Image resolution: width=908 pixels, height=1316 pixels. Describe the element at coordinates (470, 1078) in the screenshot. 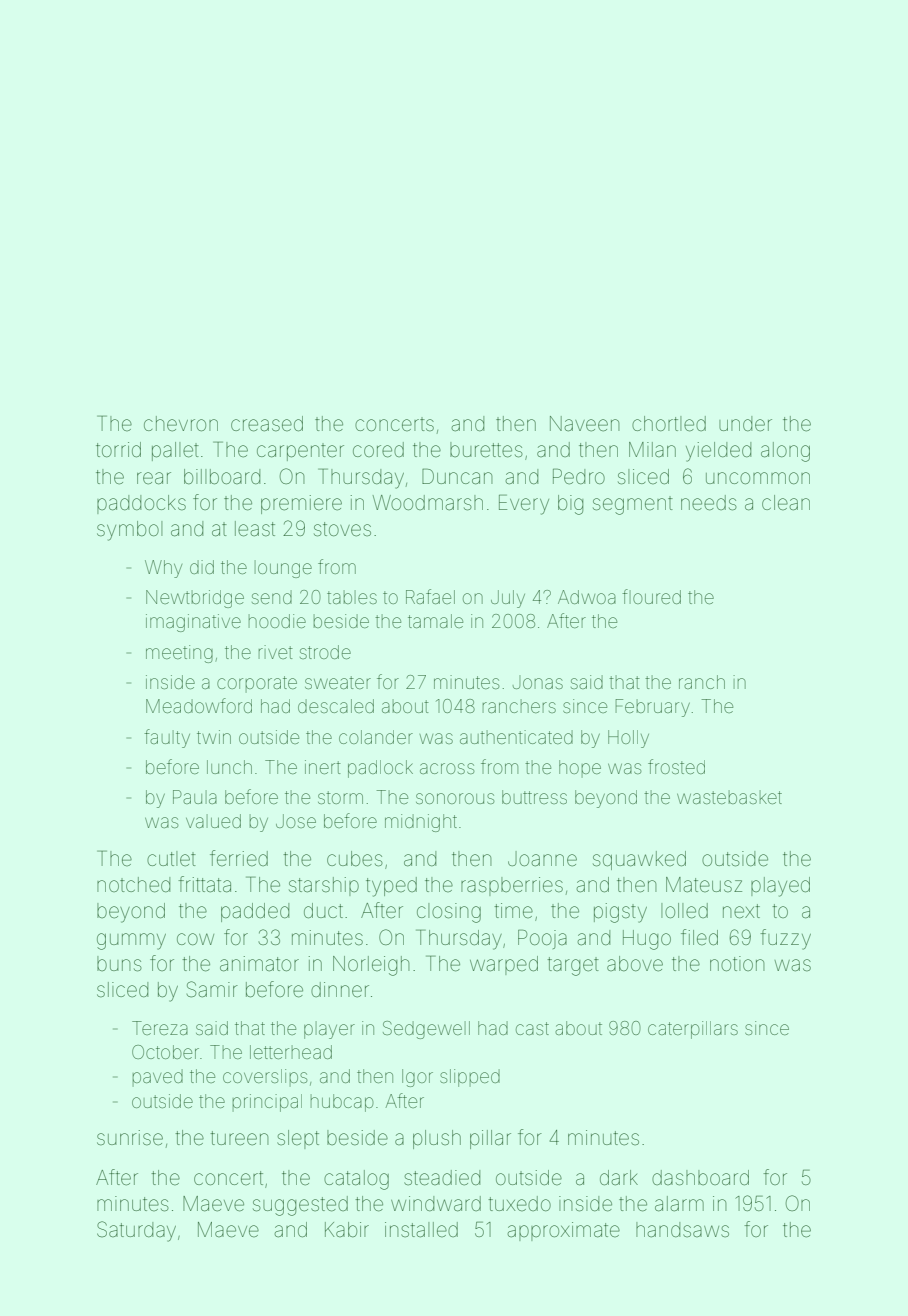

I see `slipped` at that location.
